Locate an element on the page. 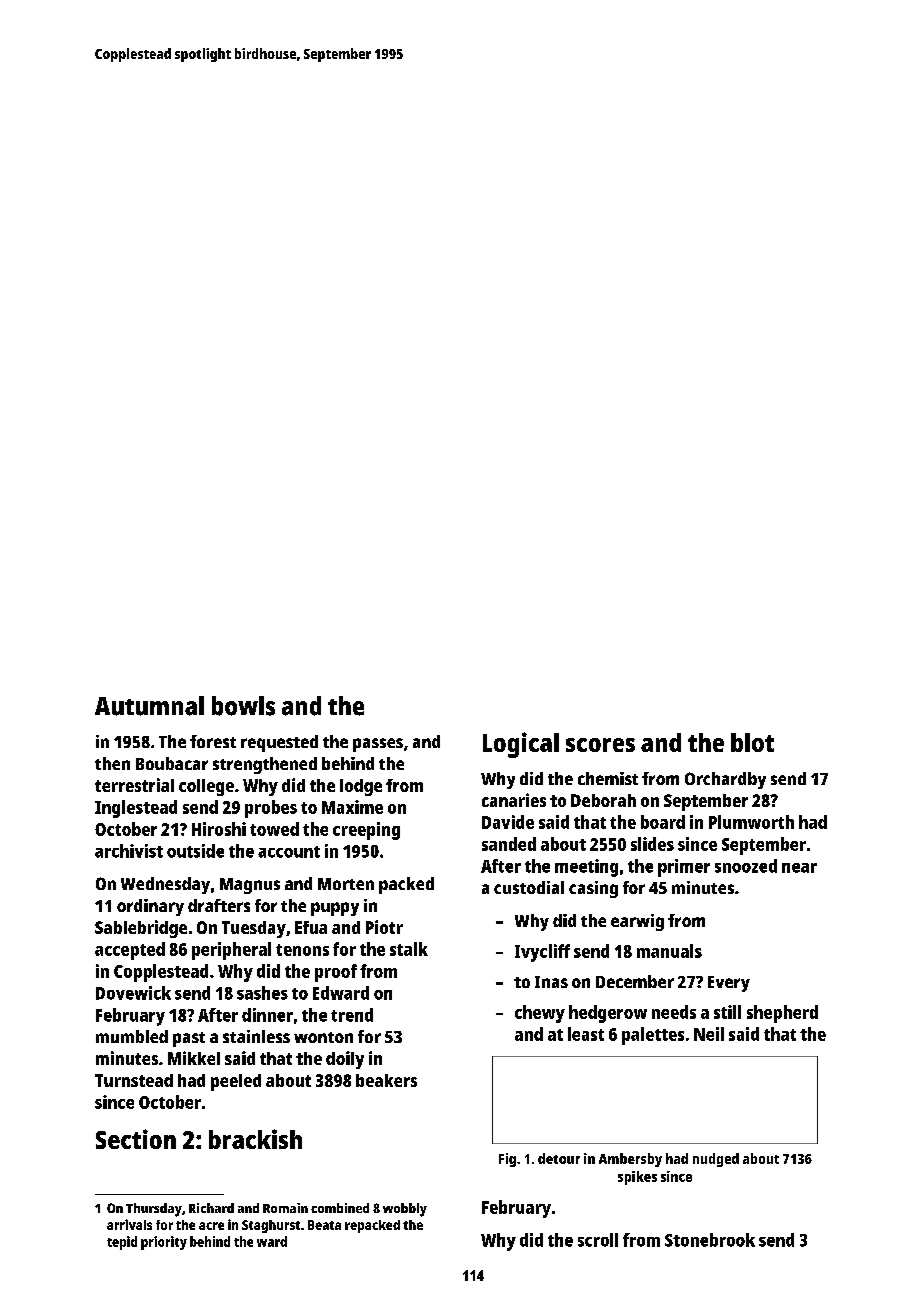 The width and height of the document is (924, 1314). Turnstead is located at coordinates (134, 1080).
